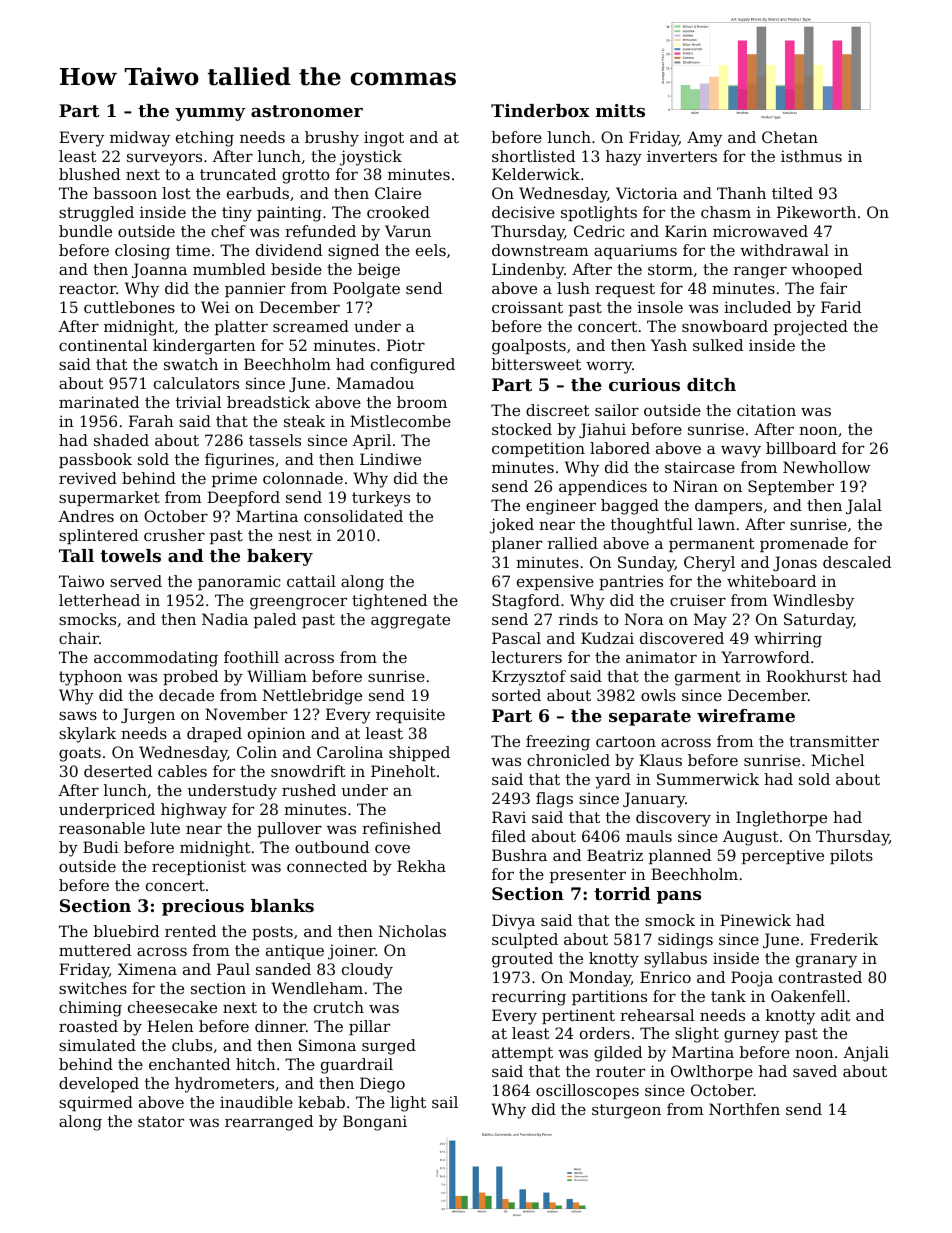  Describe the element at coordinates (98, 536) in the image. I see `splintered` at that location.
